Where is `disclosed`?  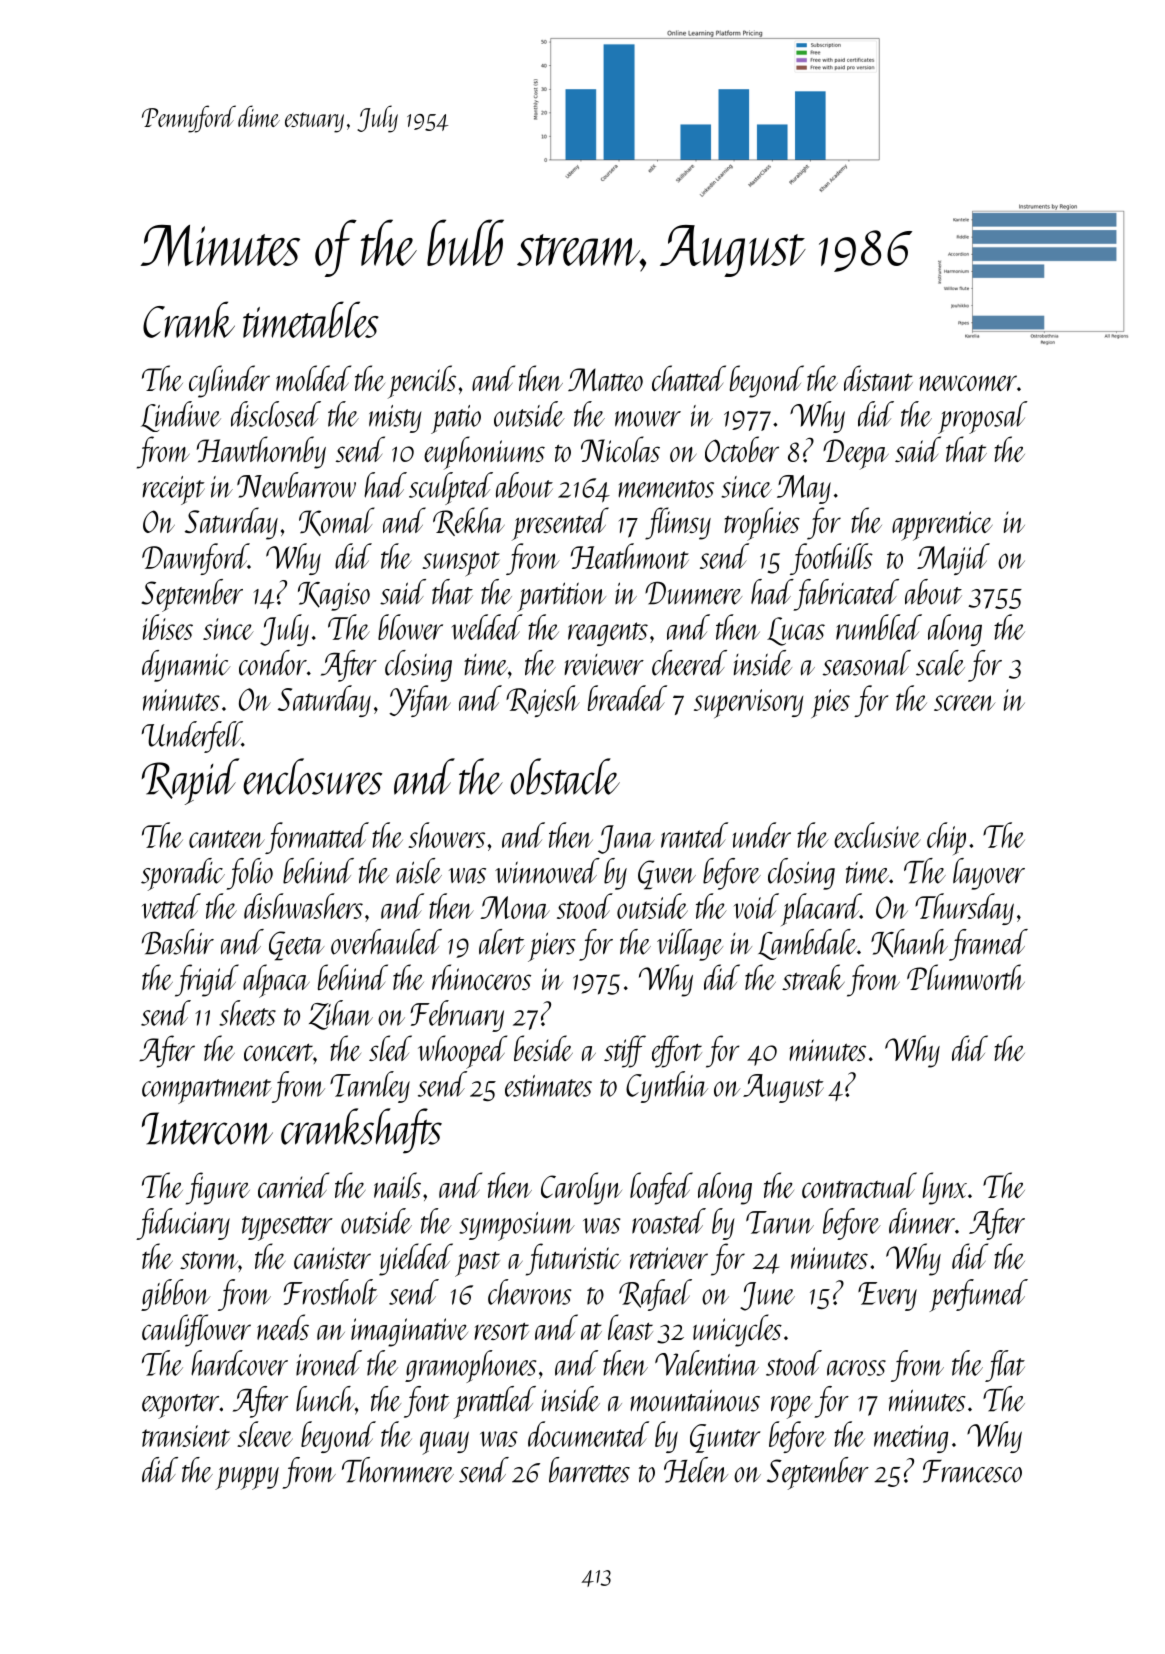
disclosed is located at coordinates (276, 414).
